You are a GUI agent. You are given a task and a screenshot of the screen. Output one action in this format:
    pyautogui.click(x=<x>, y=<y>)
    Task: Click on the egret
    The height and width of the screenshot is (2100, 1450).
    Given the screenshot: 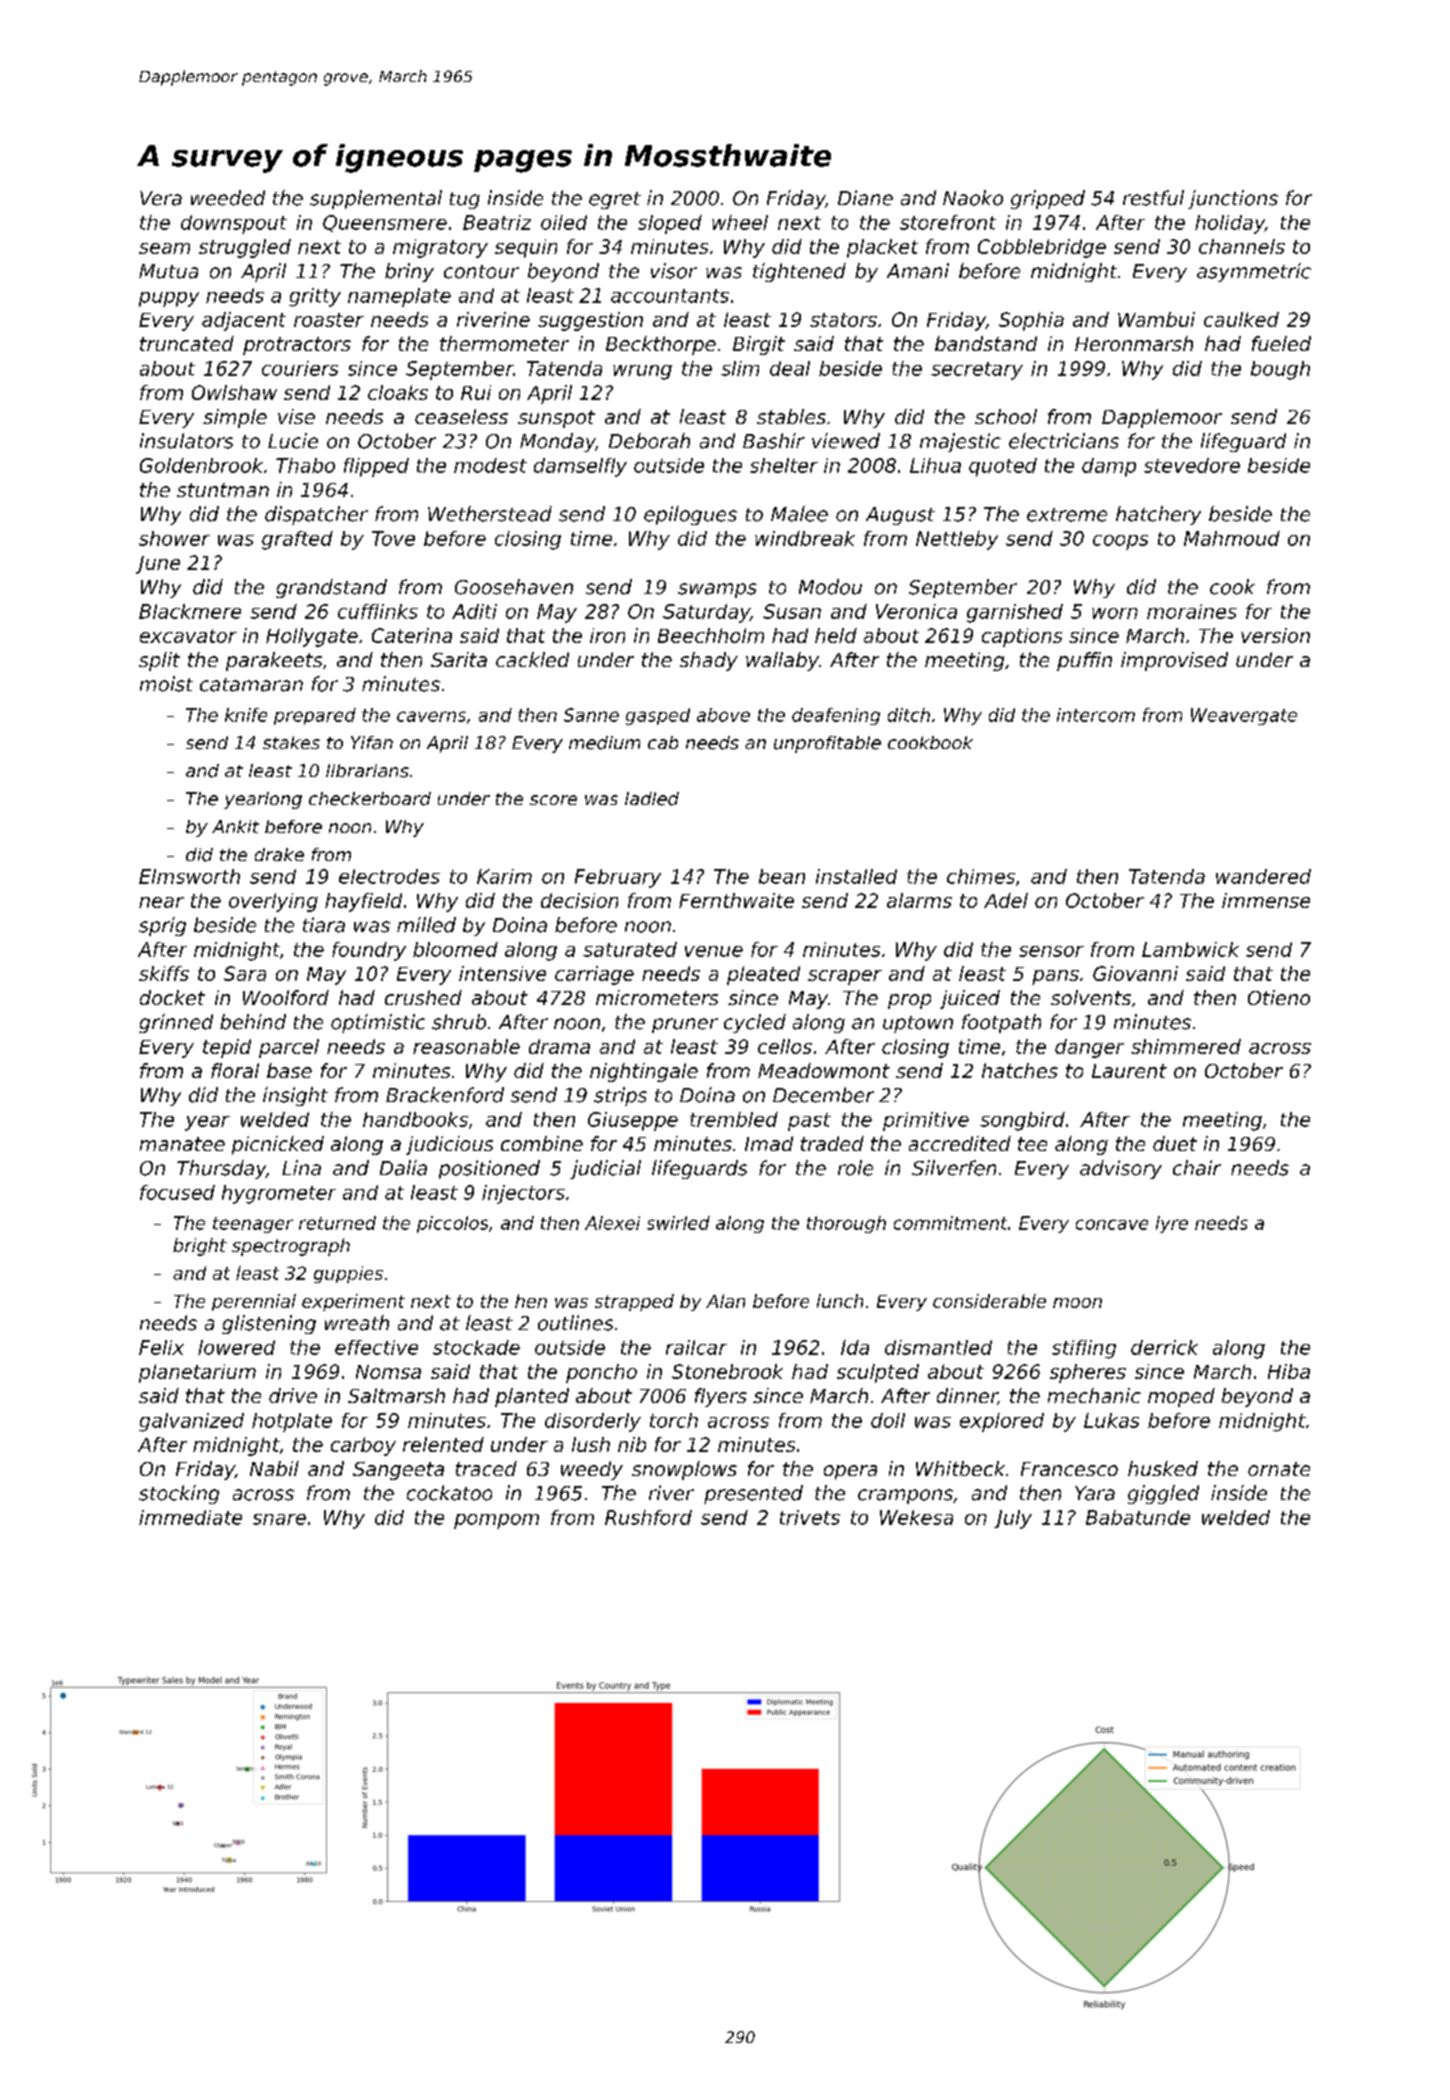 What is the action you would take?
    pyautogui.click(x=615, y=200)
